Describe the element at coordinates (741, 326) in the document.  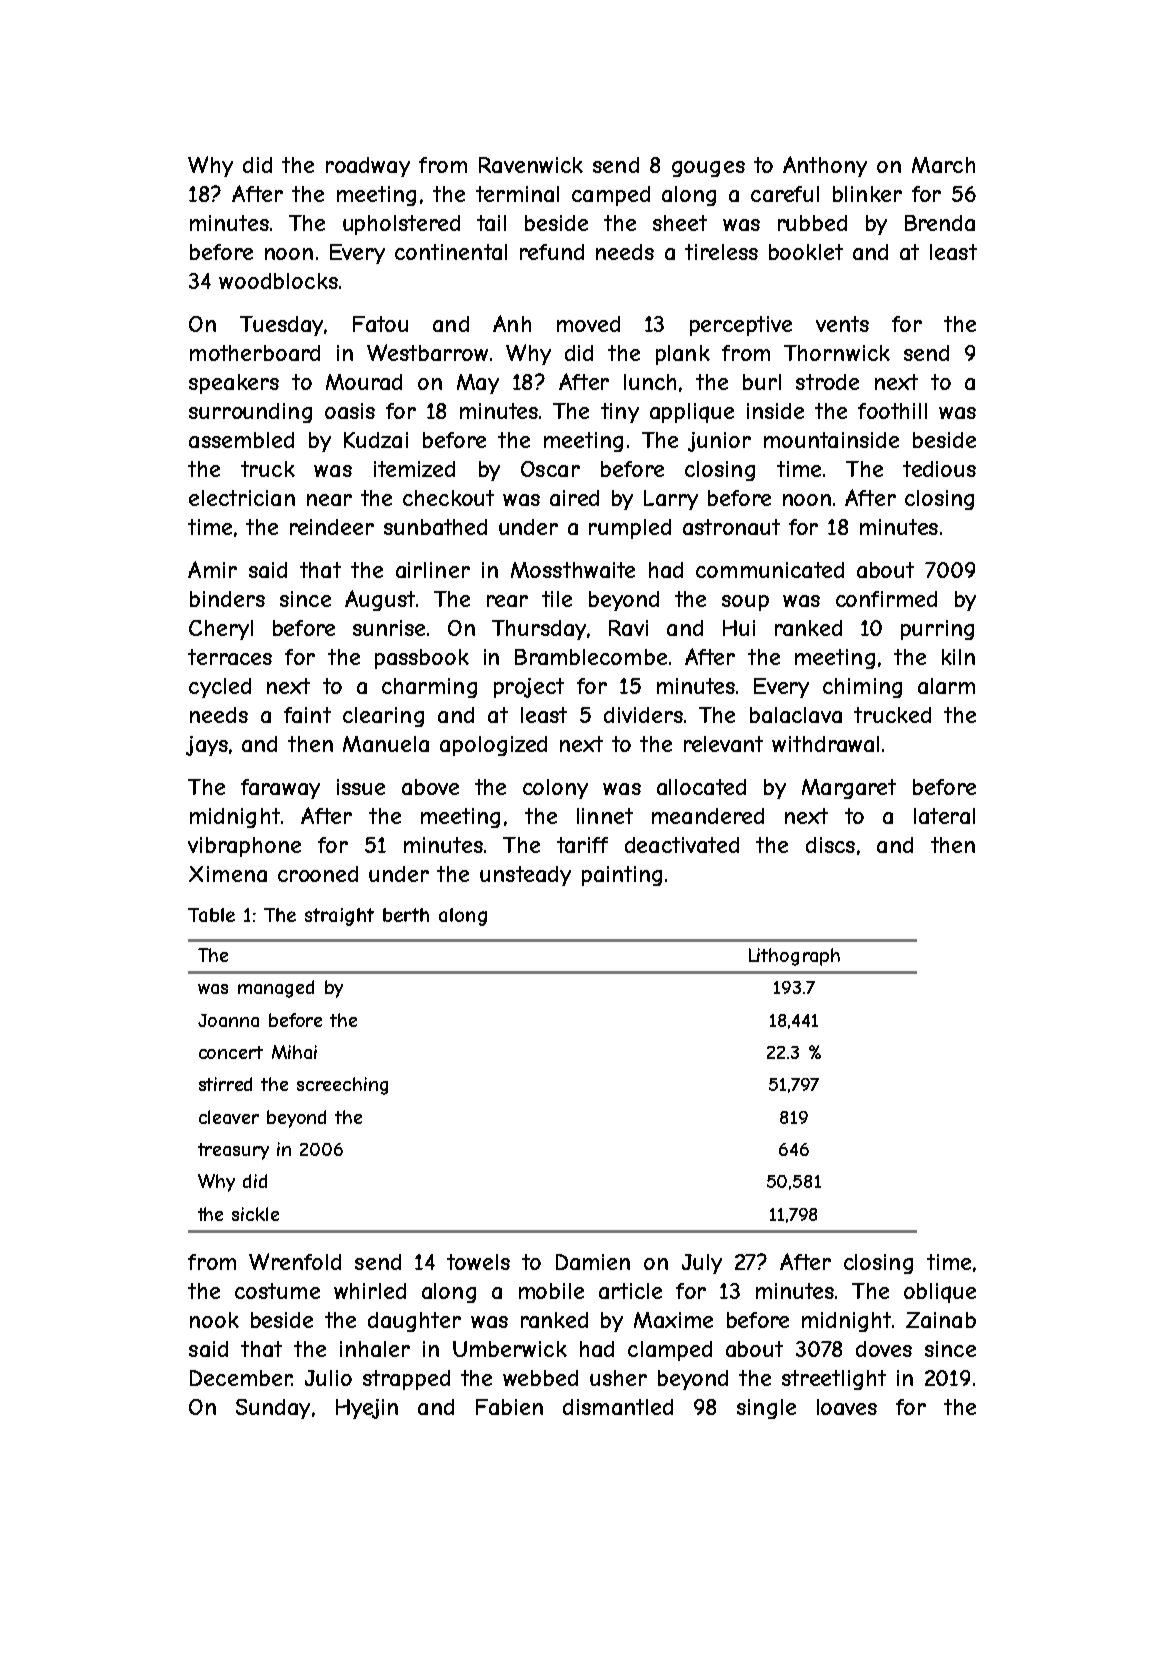
I see `perceptive` at that location.
